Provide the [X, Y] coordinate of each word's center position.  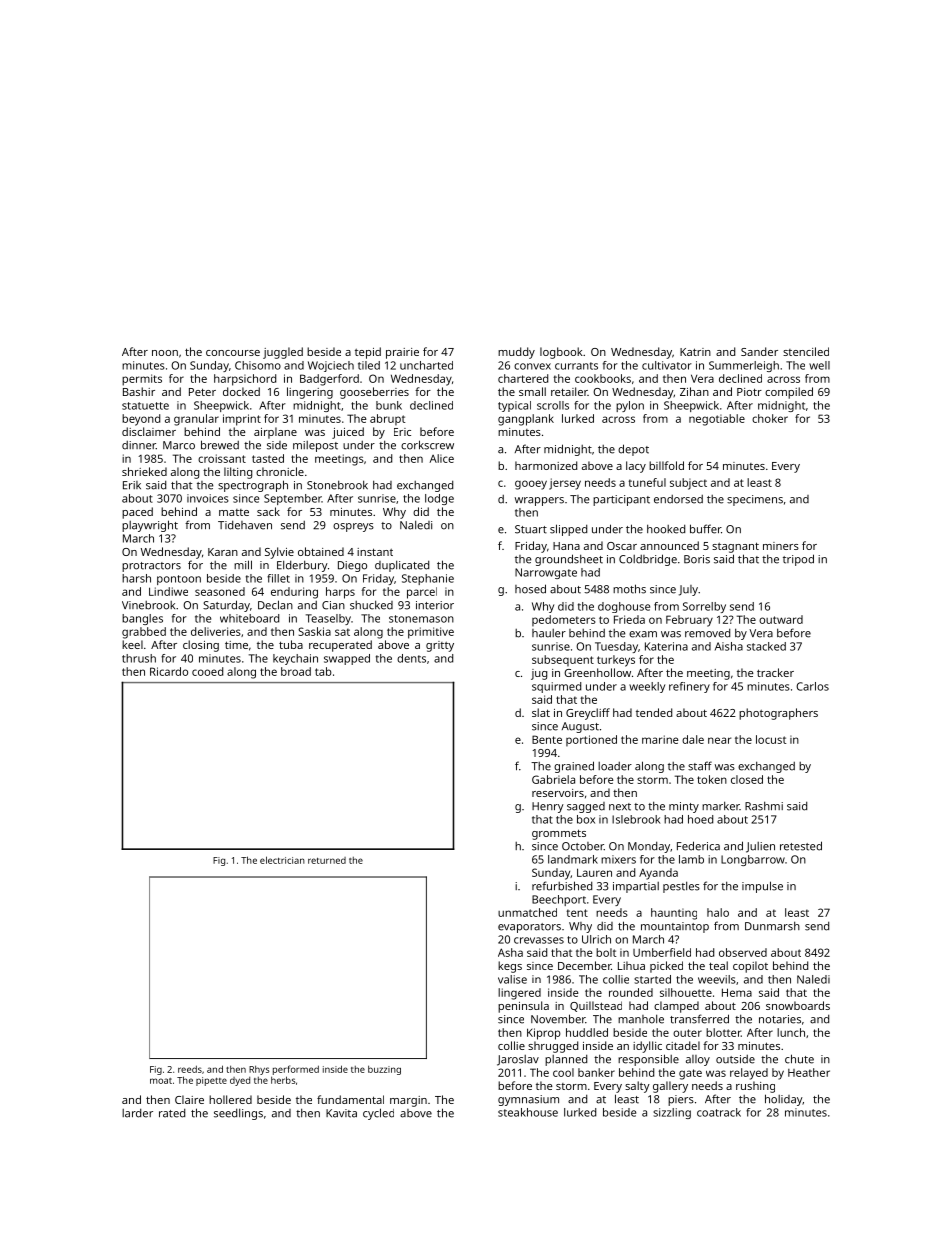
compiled [789, 393]
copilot [750, 967]
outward [781, 619]
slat [541, 712]
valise [512, 979]
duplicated [402, 566]
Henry [548, 807]
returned [327, 860]
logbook [561, 353]
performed [296, 1070]
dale [693, 739]
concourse [233, 353]
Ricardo [169, 671]
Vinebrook [148, 605]
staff [700, 766]
